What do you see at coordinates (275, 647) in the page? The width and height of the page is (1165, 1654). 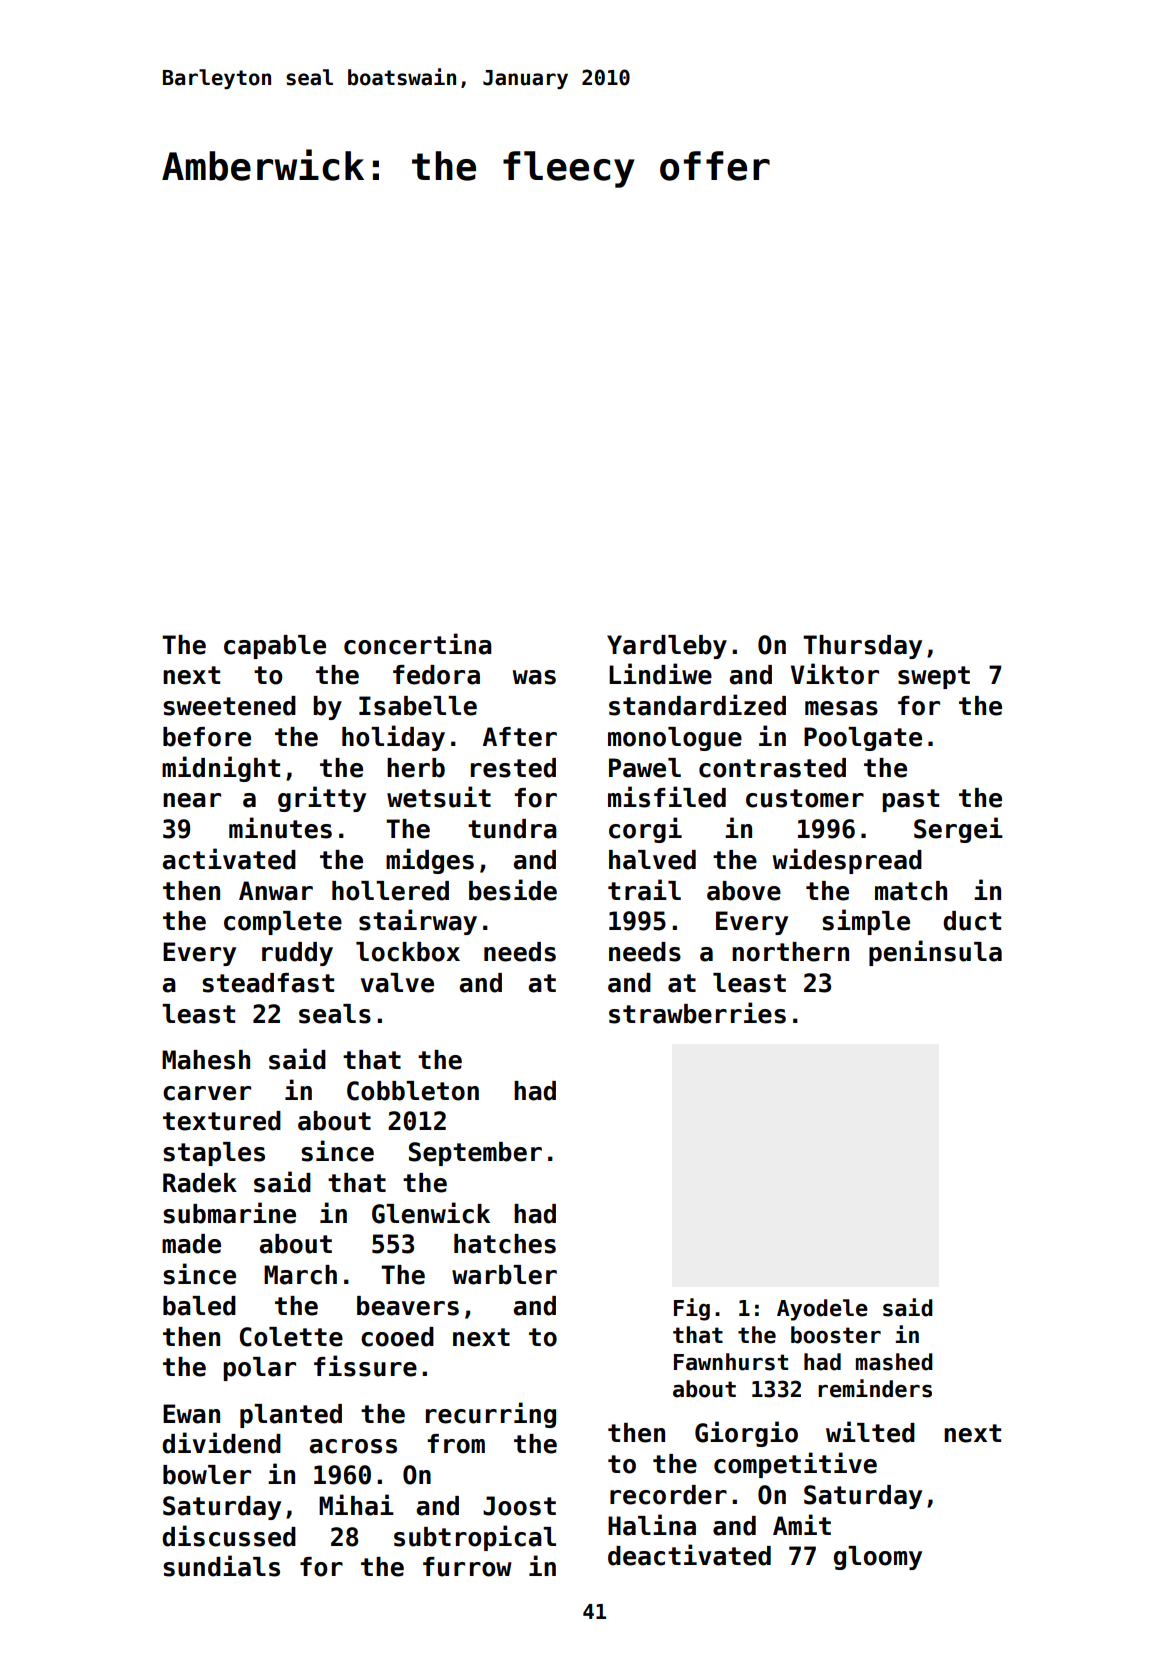 I see `capable` at bounding box center [275, 647].
